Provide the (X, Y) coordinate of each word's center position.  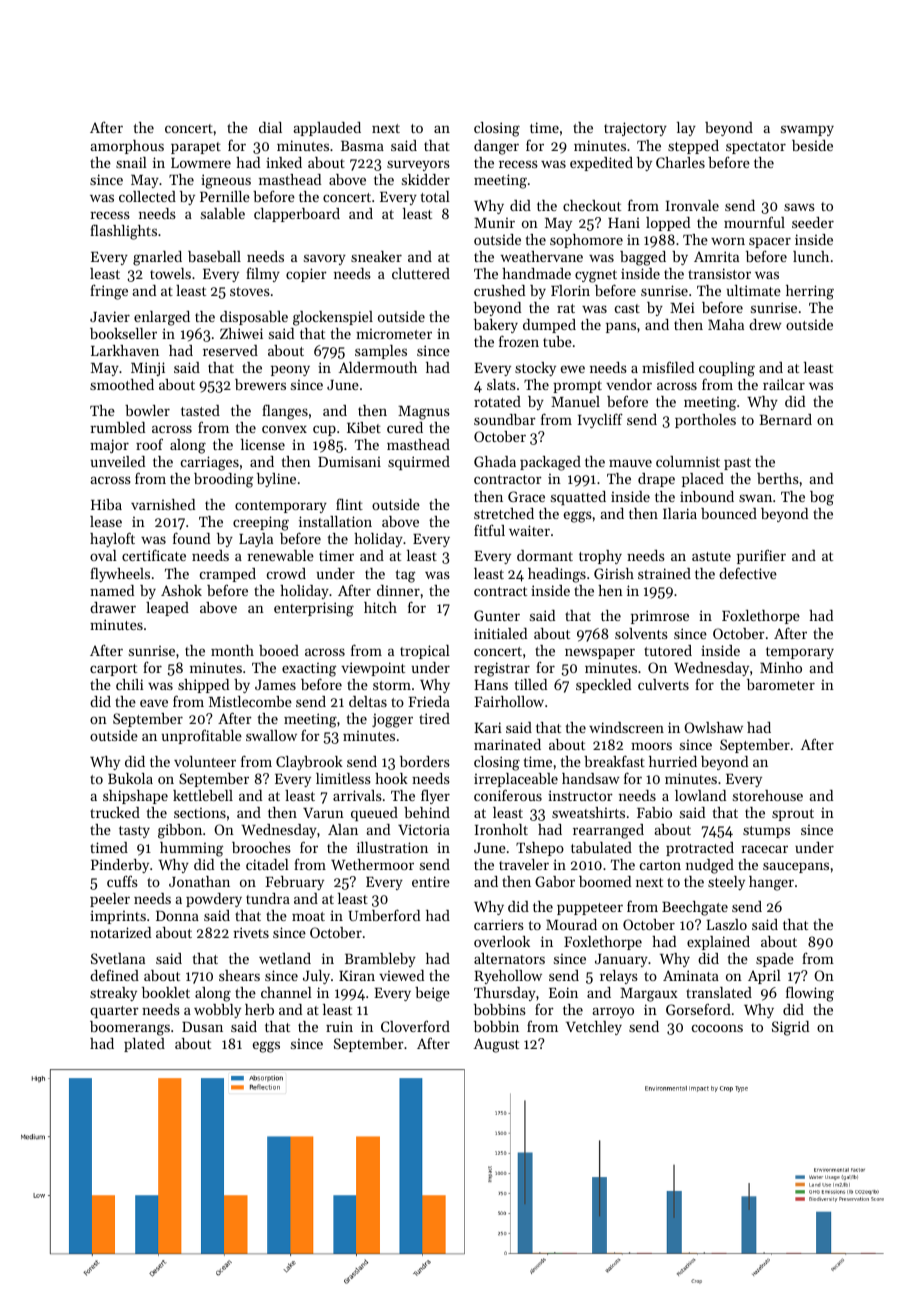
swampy (807, 130)
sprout (793, 815)
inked (284, 162)
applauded (327, 129)
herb (259, 1009)
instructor (580, 795)
